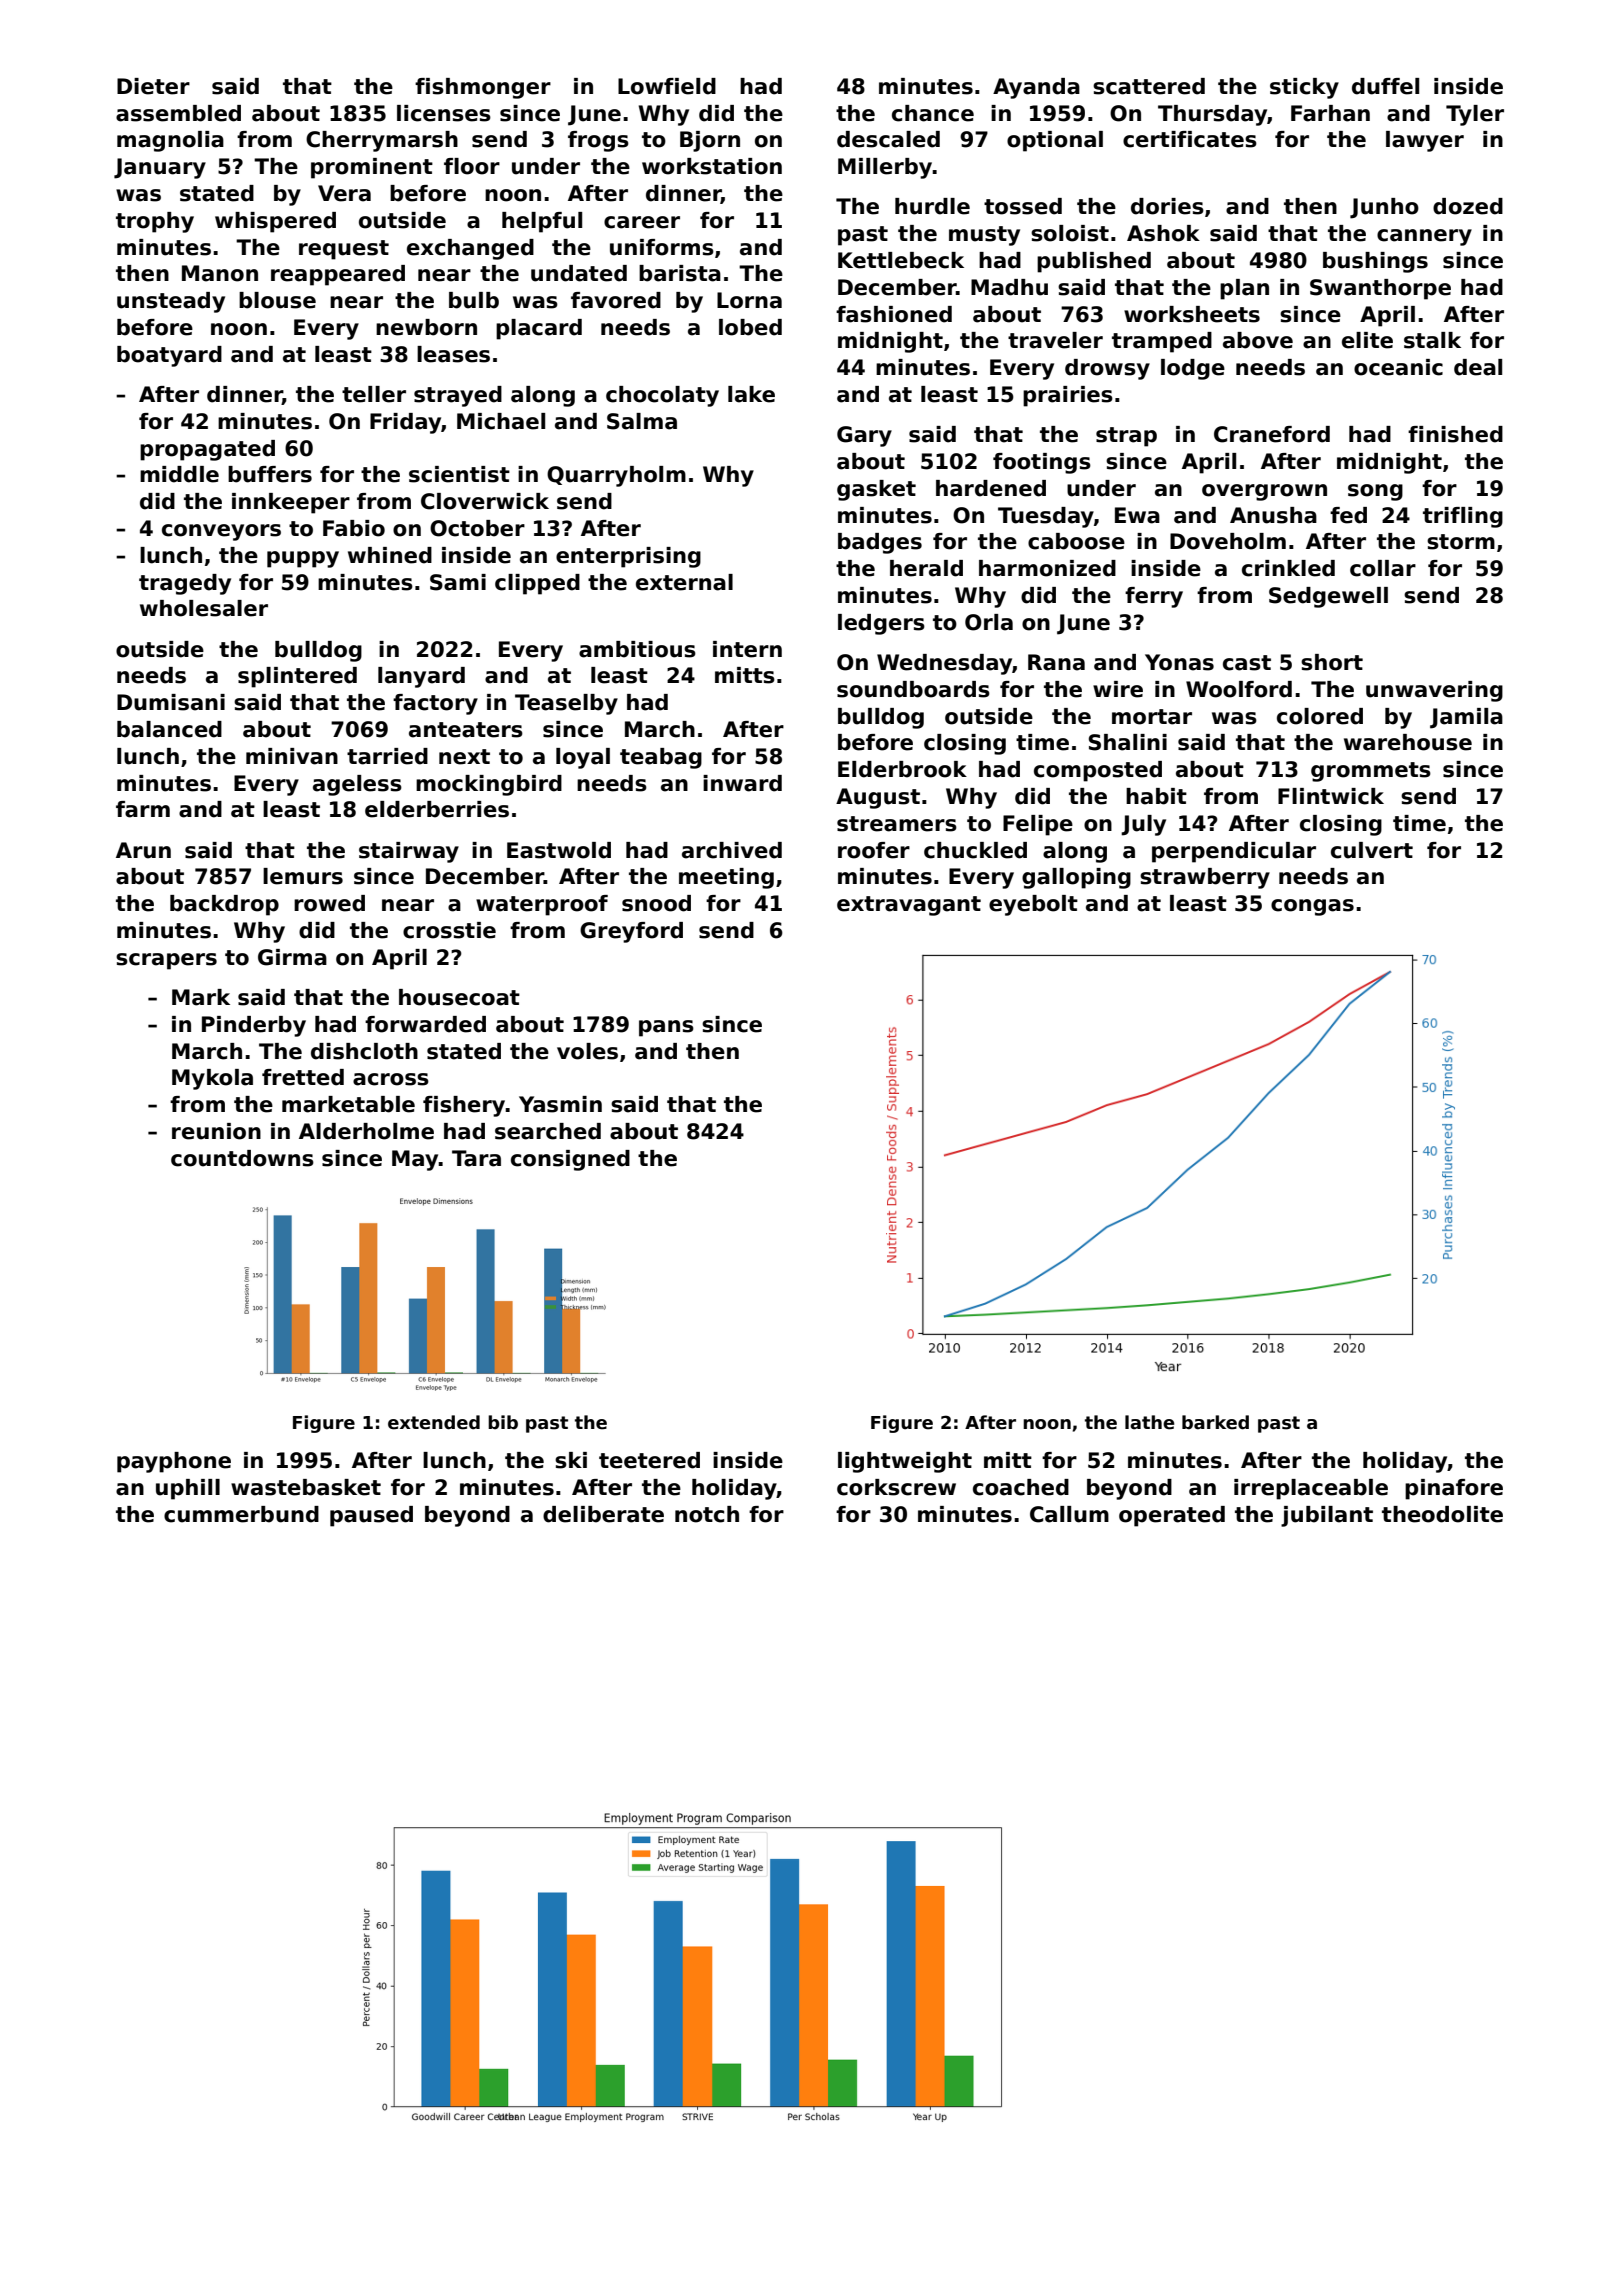  I want to click on barked, so click(1215, 1422).
